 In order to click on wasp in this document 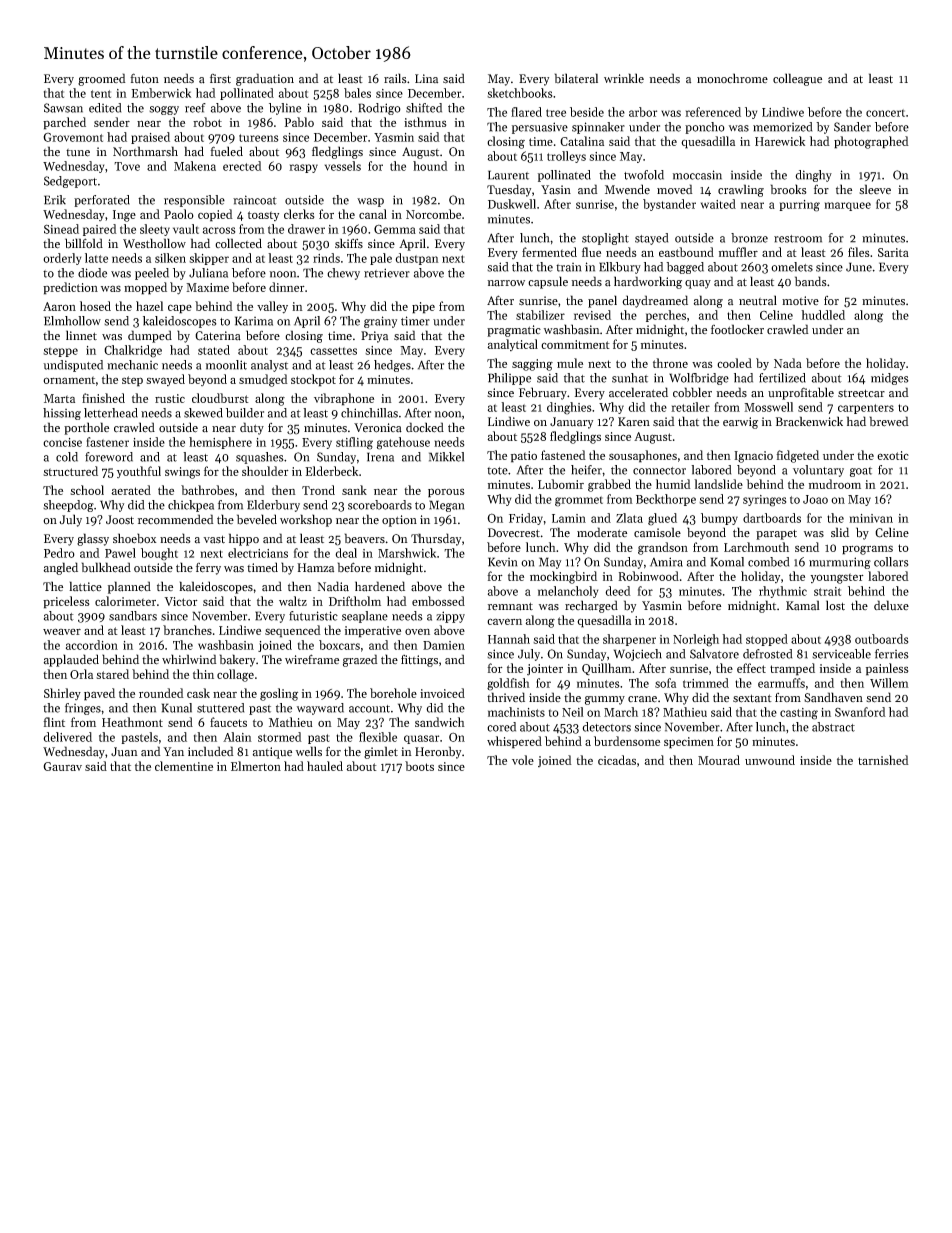, I will do `click(370, 202)`.
